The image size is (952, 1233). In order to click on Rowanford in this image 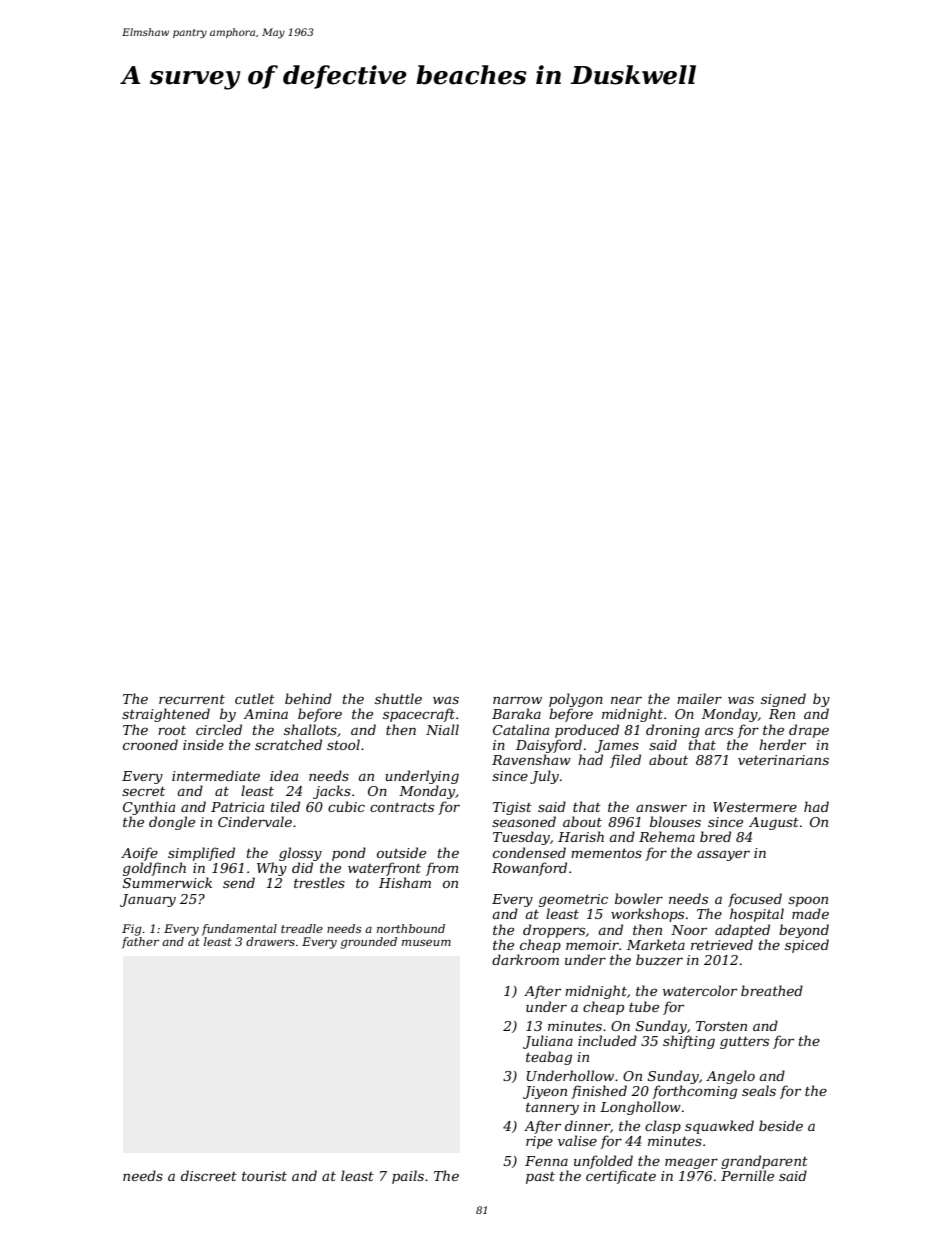, I will do `click(529, 869)`.
